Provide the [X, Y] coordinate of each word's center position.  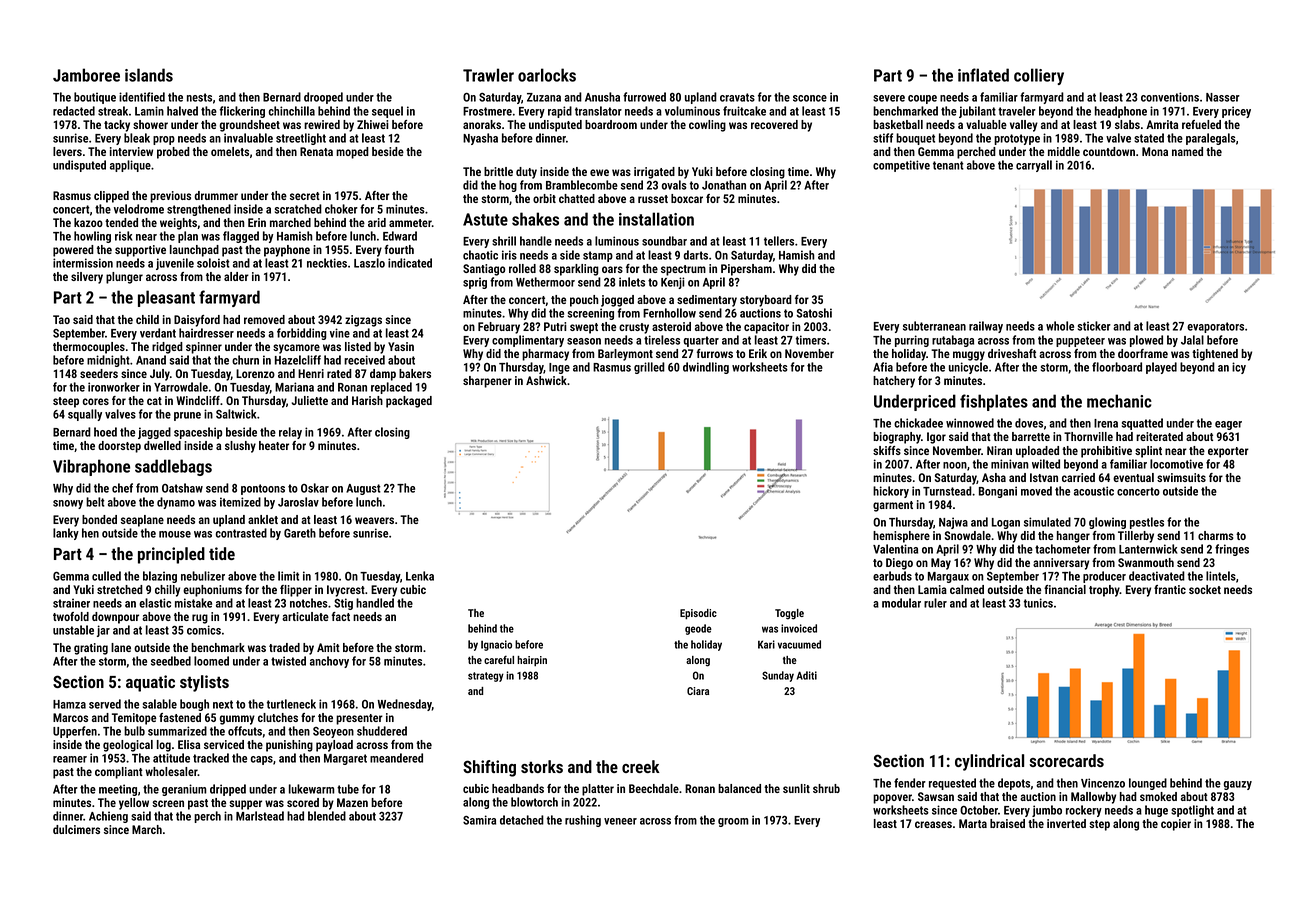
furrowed [644, 97]
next [223, 704]
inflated [983, 75]
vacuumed [799, 644]
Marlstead [260, 816]
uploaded [1037, 452]
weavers [374, 520]
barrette [1031, 436]
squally [85, 415]
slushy [240, 447]
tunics [1038, 603]
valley [1024, 126]
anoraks [482, 124]
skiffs [887, 450]
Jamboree [86, 75]
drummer [216, 195]
